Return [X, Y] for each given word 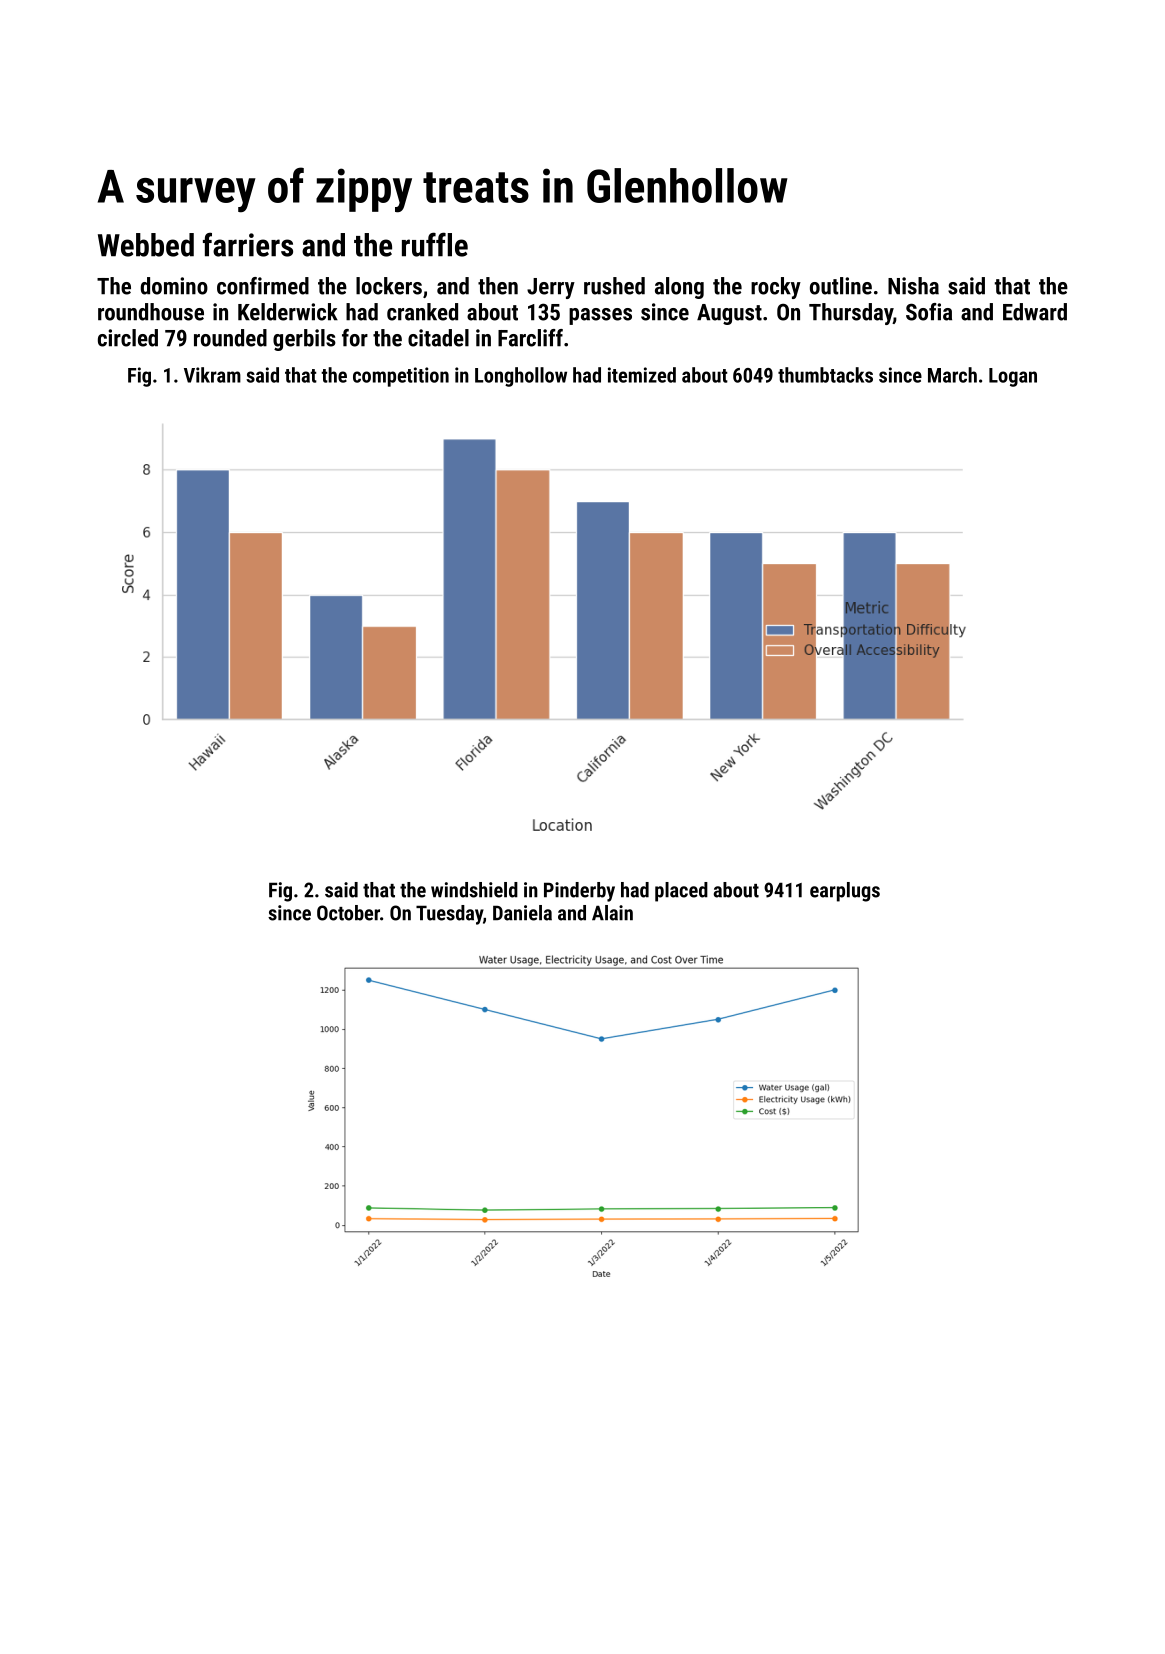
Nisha [913, 286]
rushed [614, 286]
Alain [612, 913]
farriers [248, 244]
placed [681, 892]
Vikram [212, 375]
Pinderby [579, 892]
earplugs [845, 892]
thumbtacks [825, 375]
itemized [642, 375]
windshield [474, 890]
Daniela [522, 913]
